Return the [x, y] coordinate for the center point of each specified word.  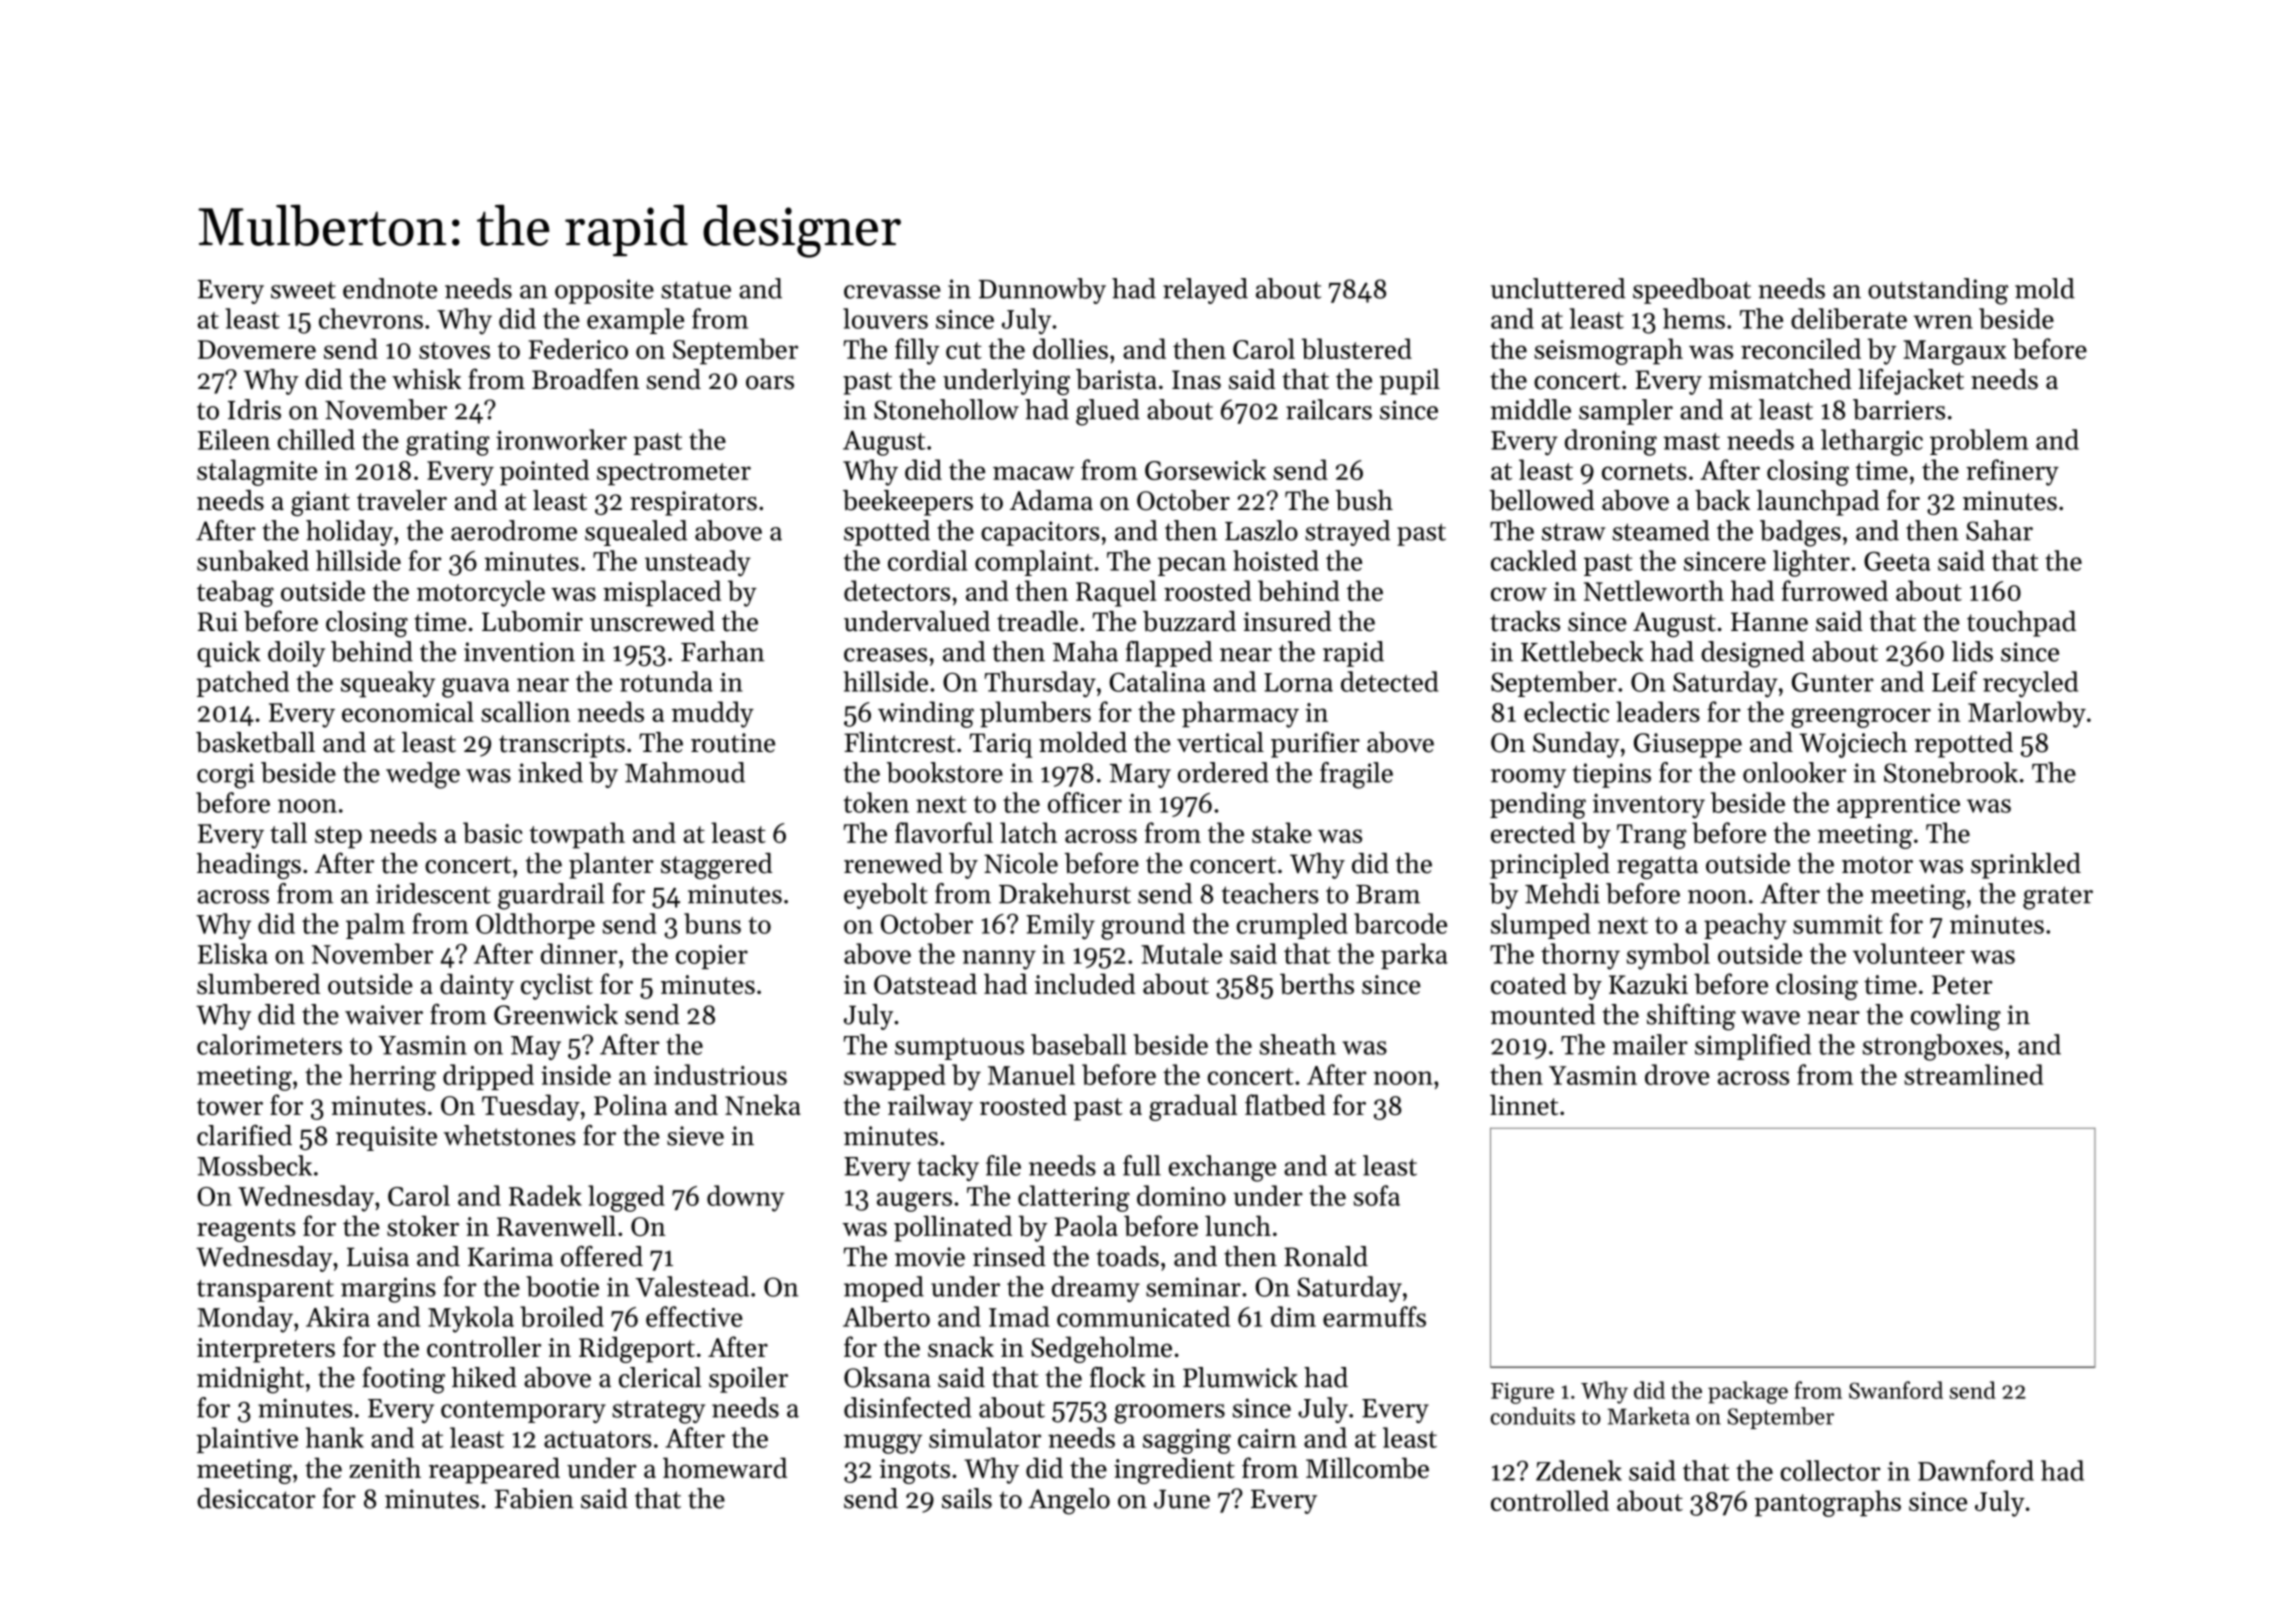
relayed [1205, 291]
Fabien [534, 1498]
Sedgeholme [1101, 1349]
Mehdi [1562, 893]
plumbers [1035, 714]
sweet [303, 290]
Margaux [1954, 352]
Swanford [1896, 1390]
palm [375, 926]
